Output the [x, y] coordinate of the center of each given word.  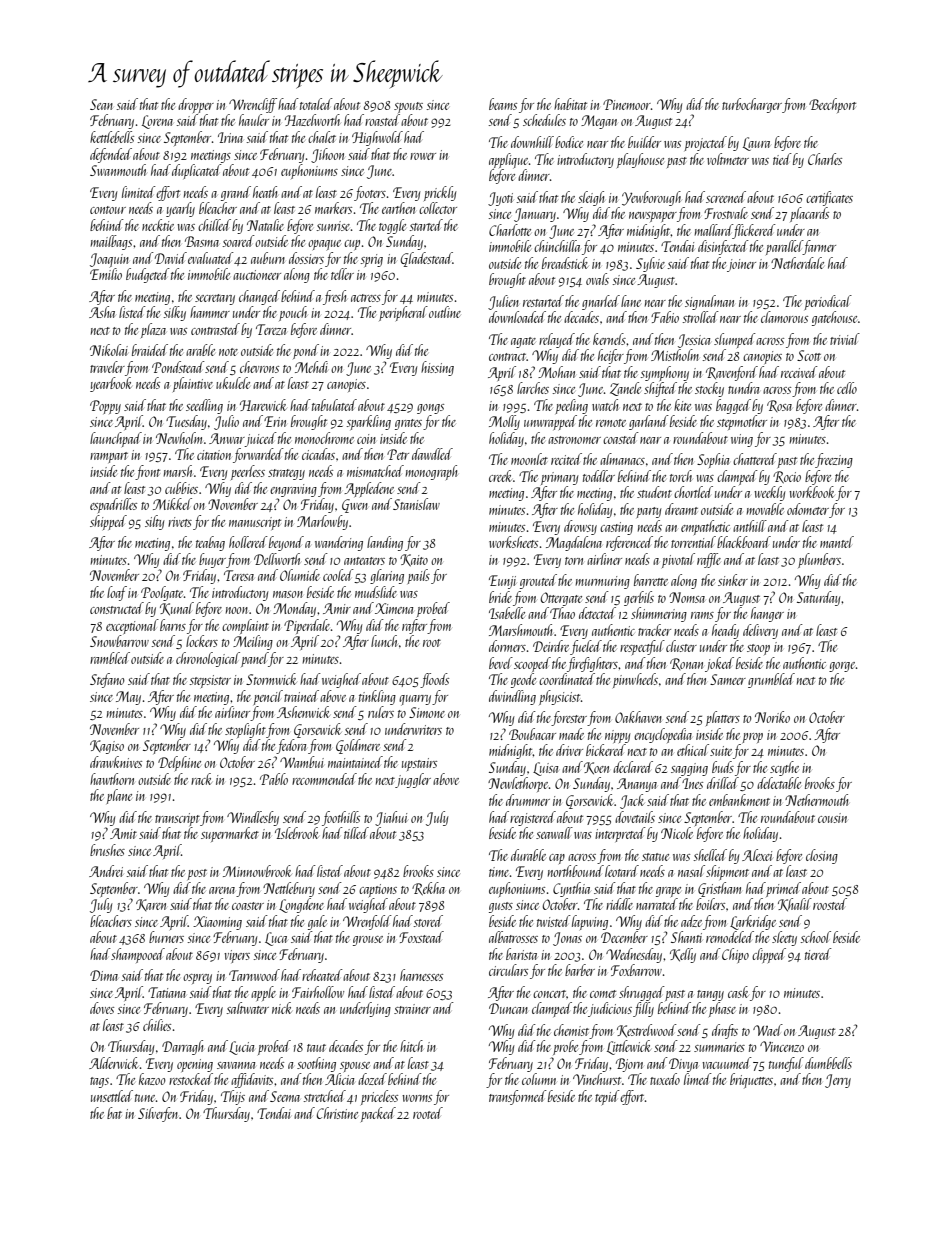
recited [566, 459]
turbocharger [752, 105]
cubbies [181, 488]
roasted [382, 120]
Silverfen [158, 1114]
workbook [812, 492]
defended [111, 155]
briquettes [751, 1080]
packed [378, 1114]
